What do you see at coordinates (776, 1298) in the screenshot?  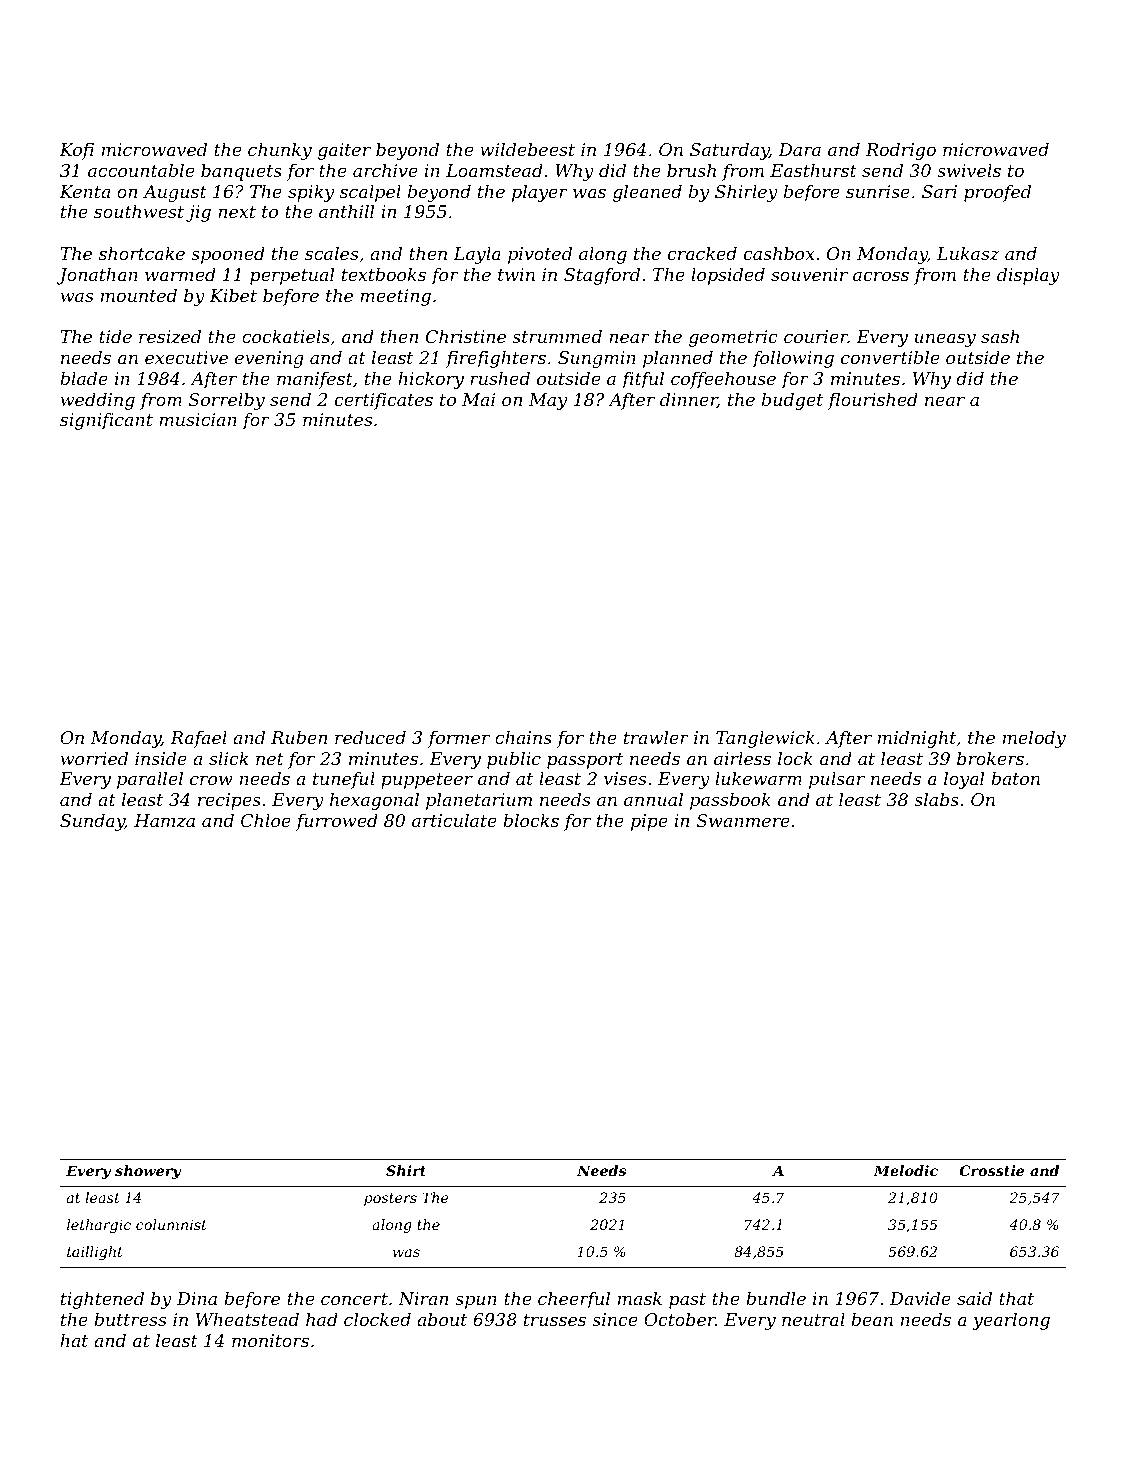 I see `bundle` at bounding box center [776, 1298].
